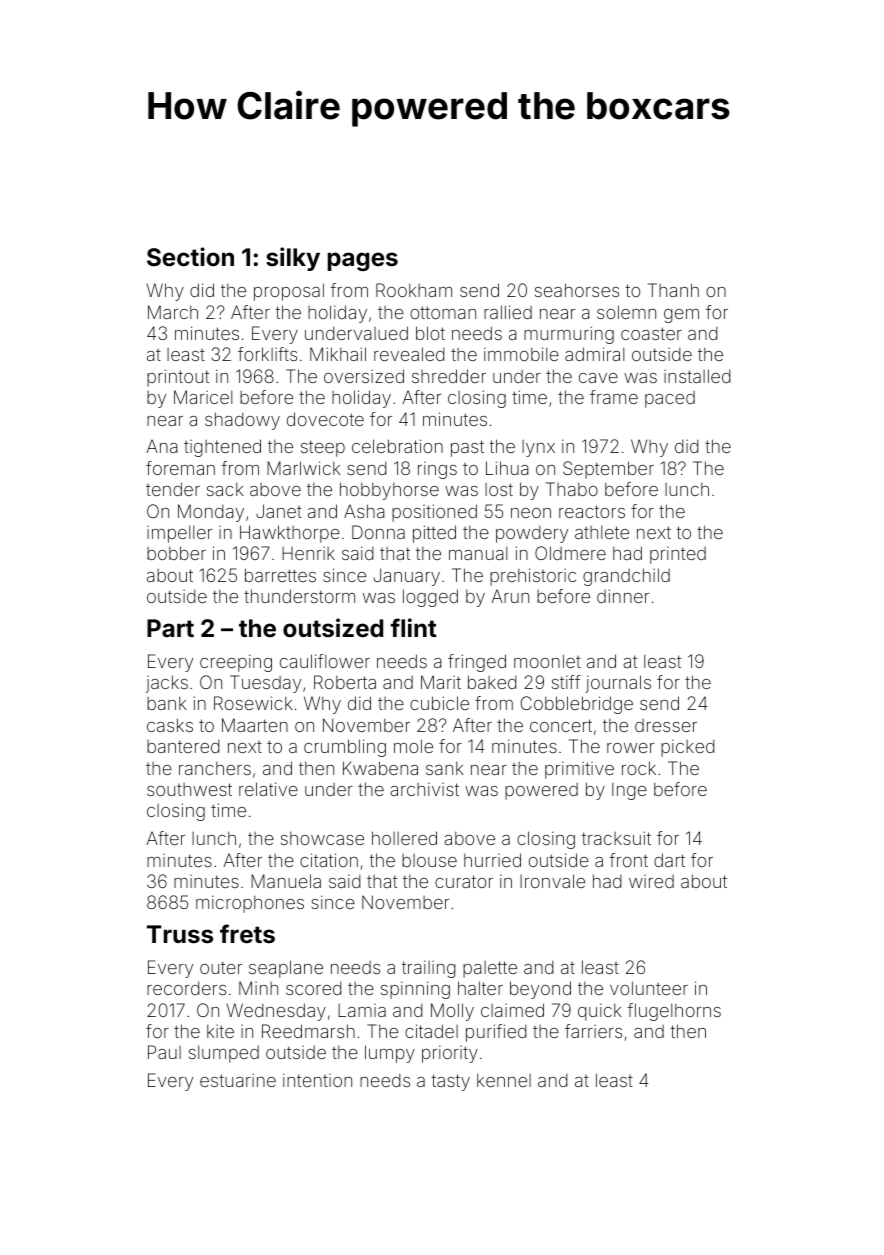 This screenshot has width=884, height=1255. I want to click on kennel, so click(504, 1080).
